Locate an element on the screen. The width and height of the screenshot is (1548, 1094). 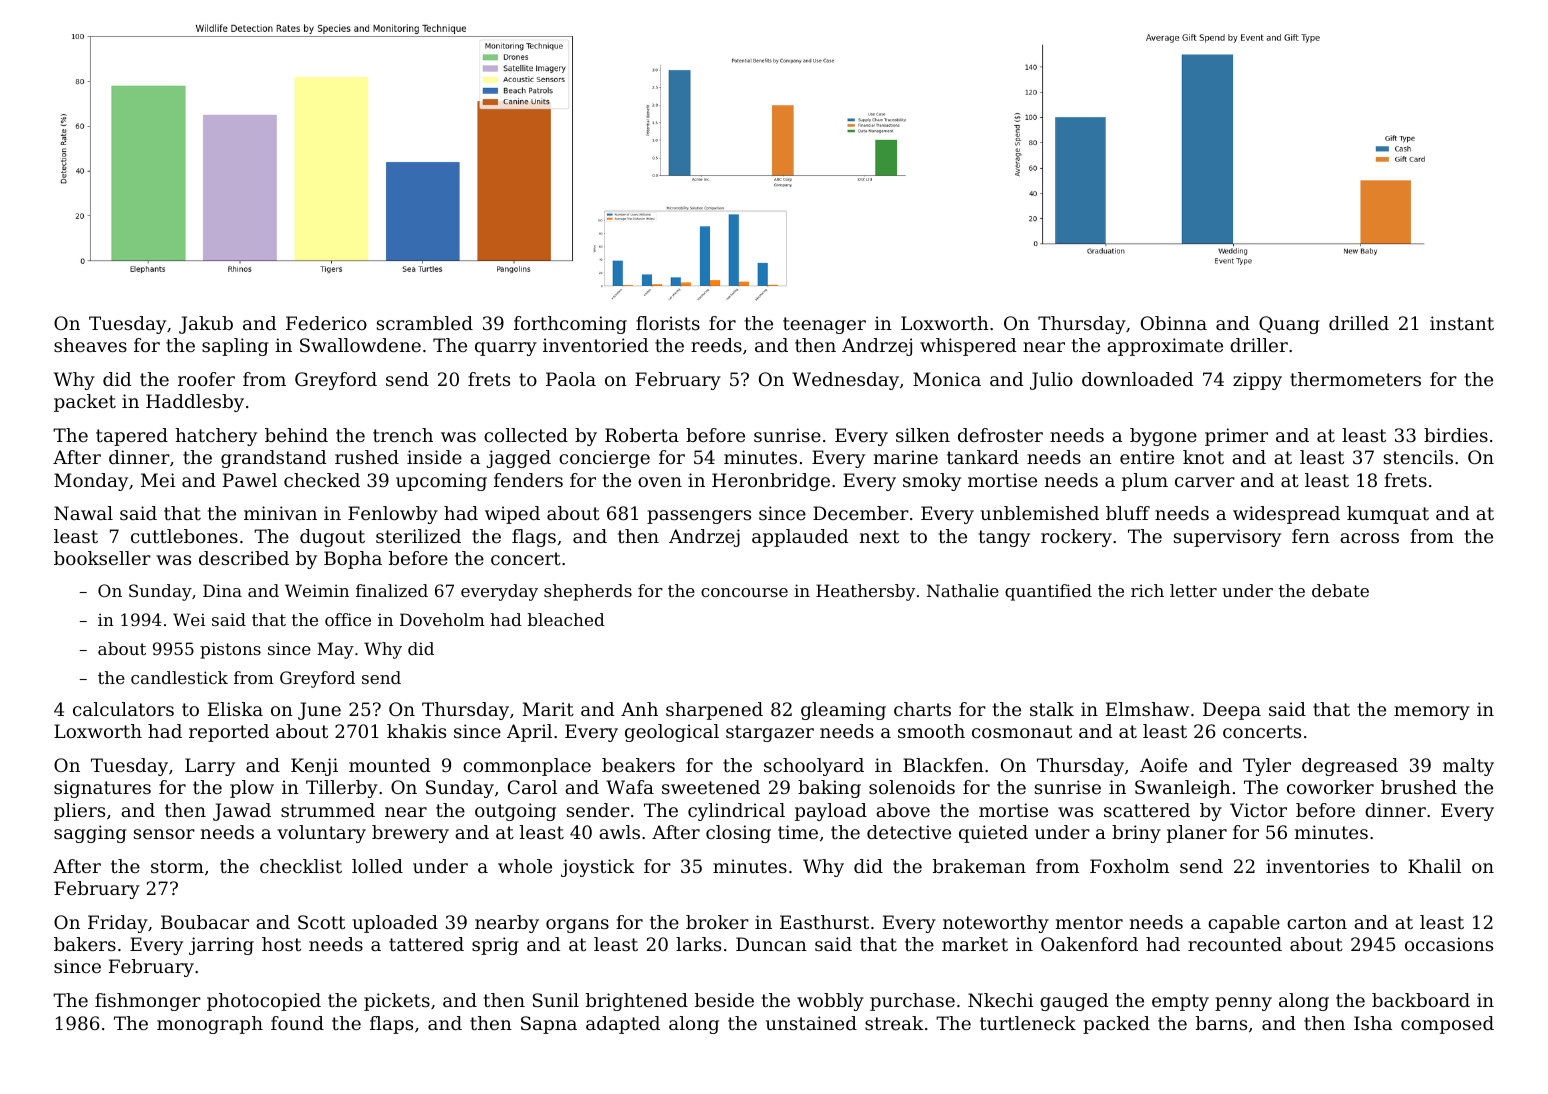
Marit is located at coordinates (548, 709).
